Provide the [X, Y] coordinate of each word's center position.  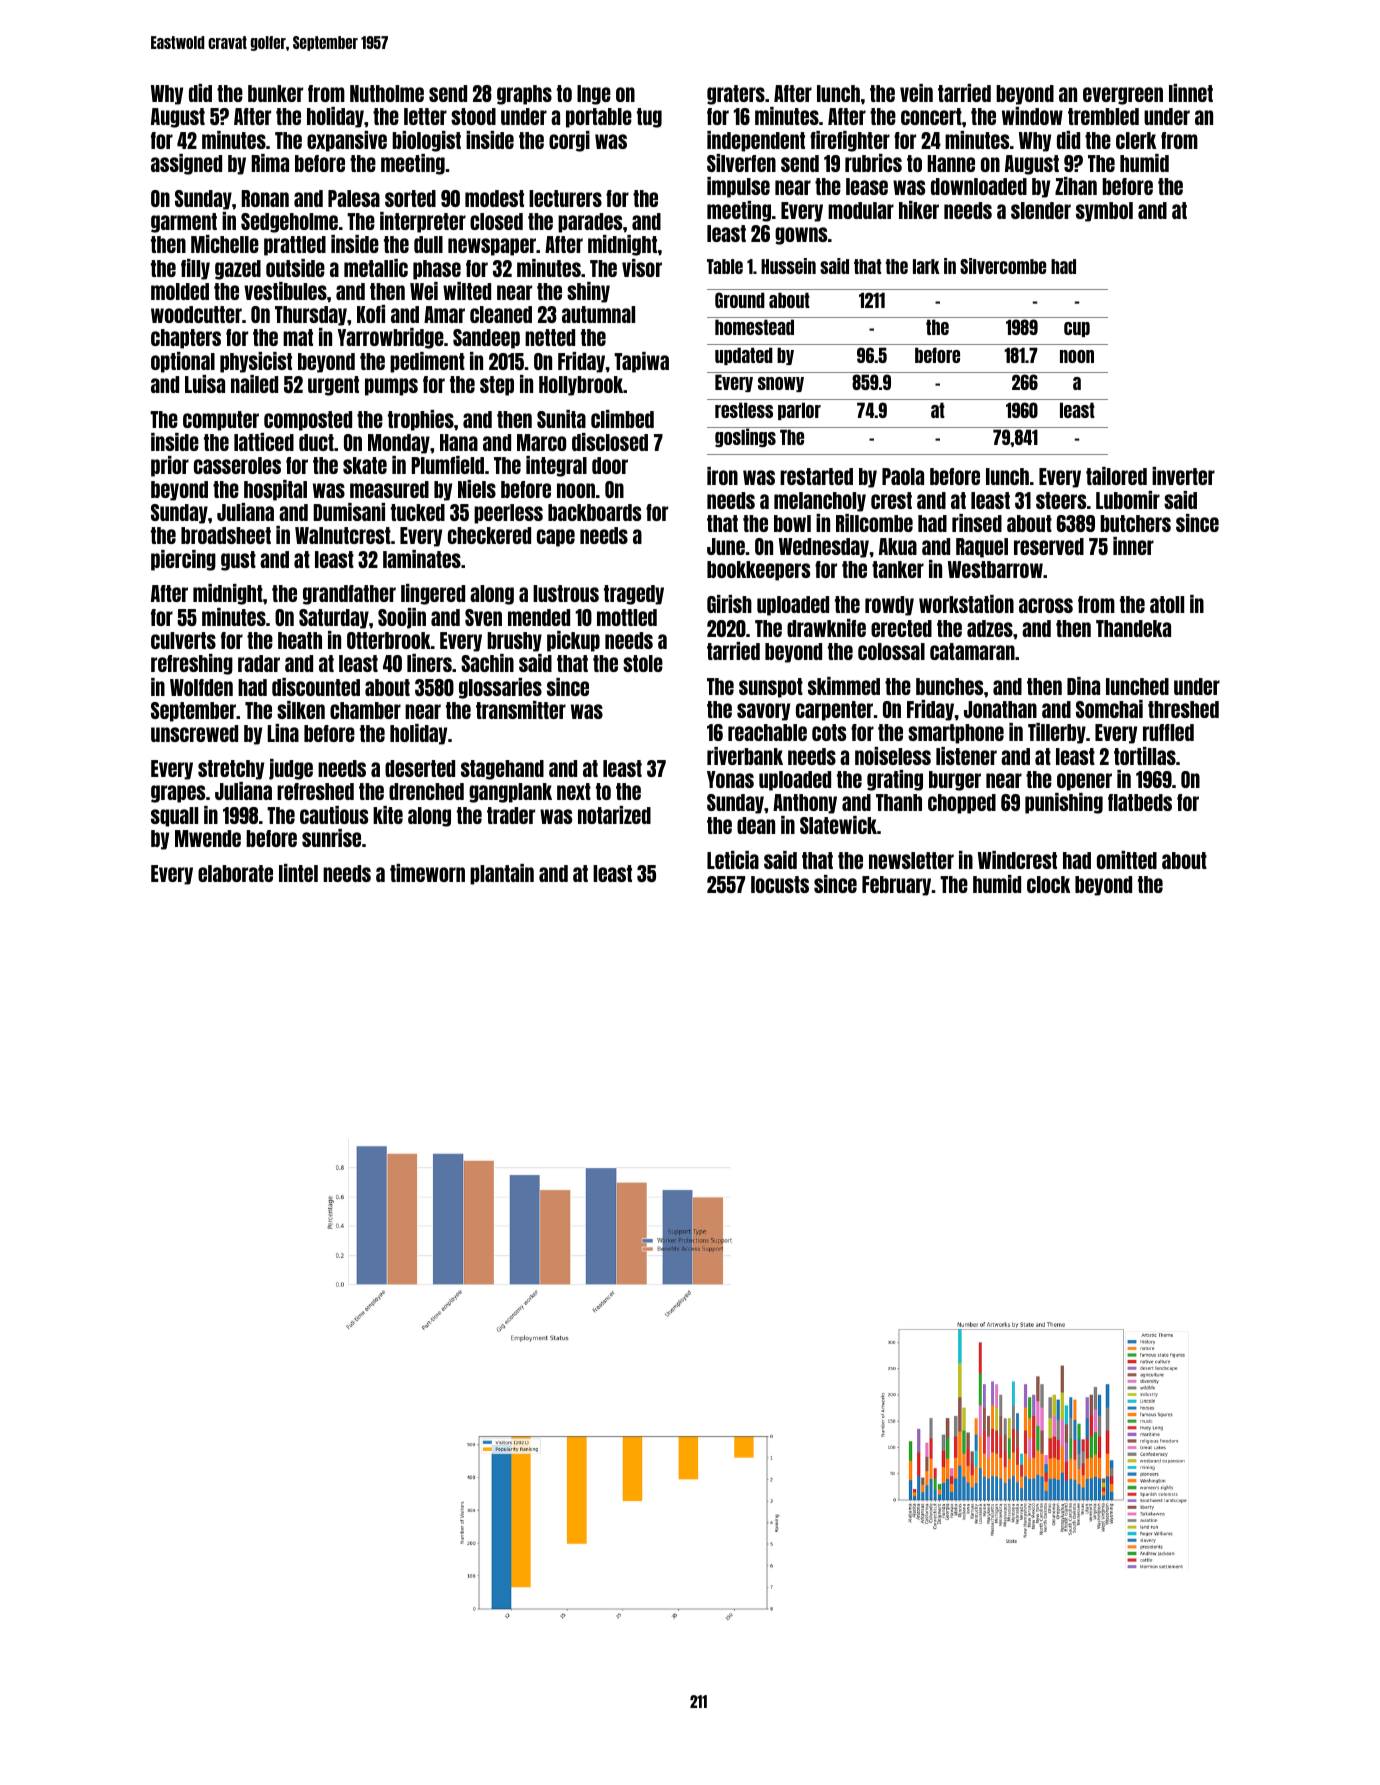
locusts [780, 884]
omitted [1127, 860]
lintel [298, 873]
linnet [1191, 93]
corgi [569, 141]
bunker [275, 93]
